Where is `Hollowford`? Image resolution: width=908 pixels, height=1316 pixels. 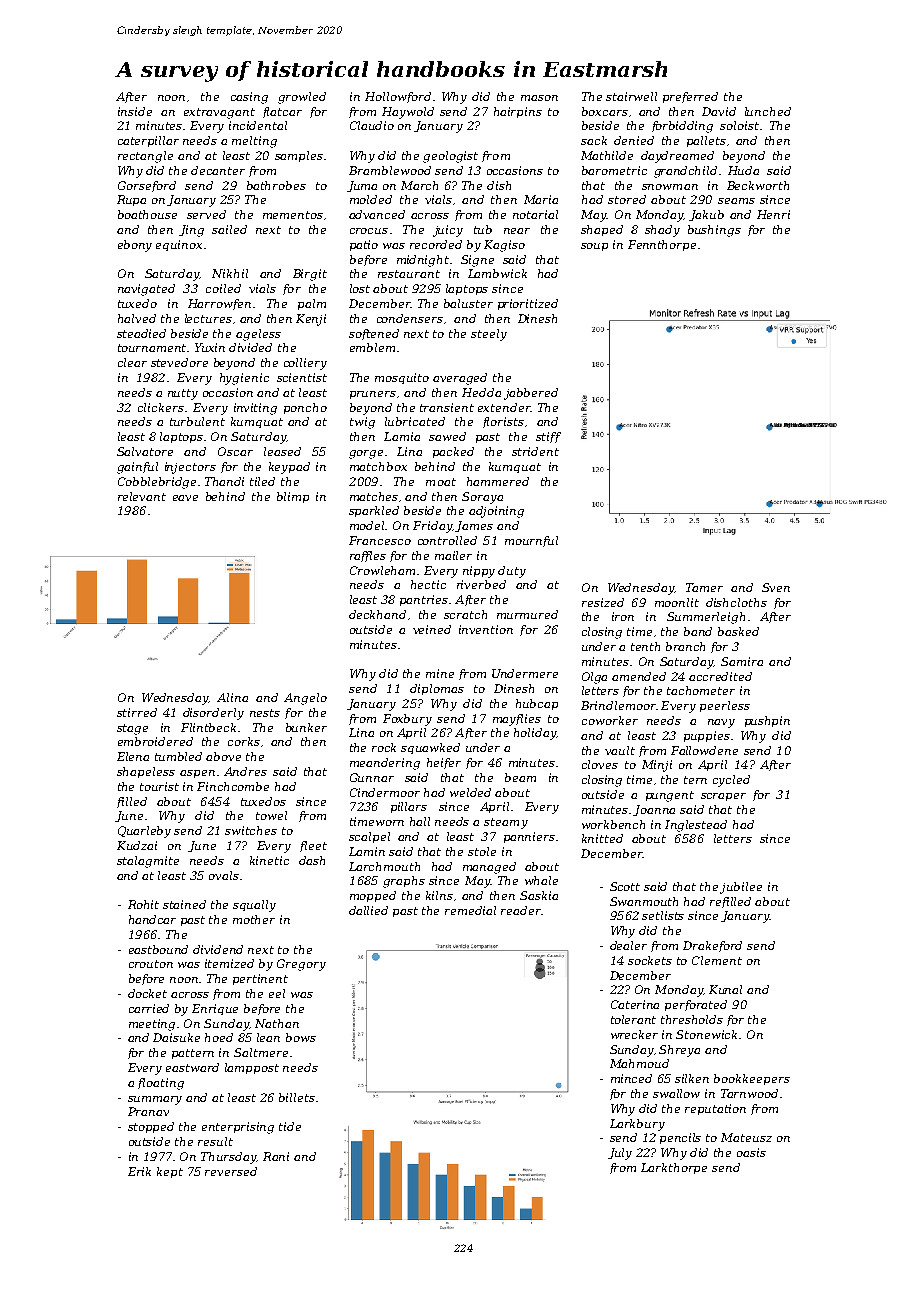
Hollowford is located at coordinates (398, 97).
